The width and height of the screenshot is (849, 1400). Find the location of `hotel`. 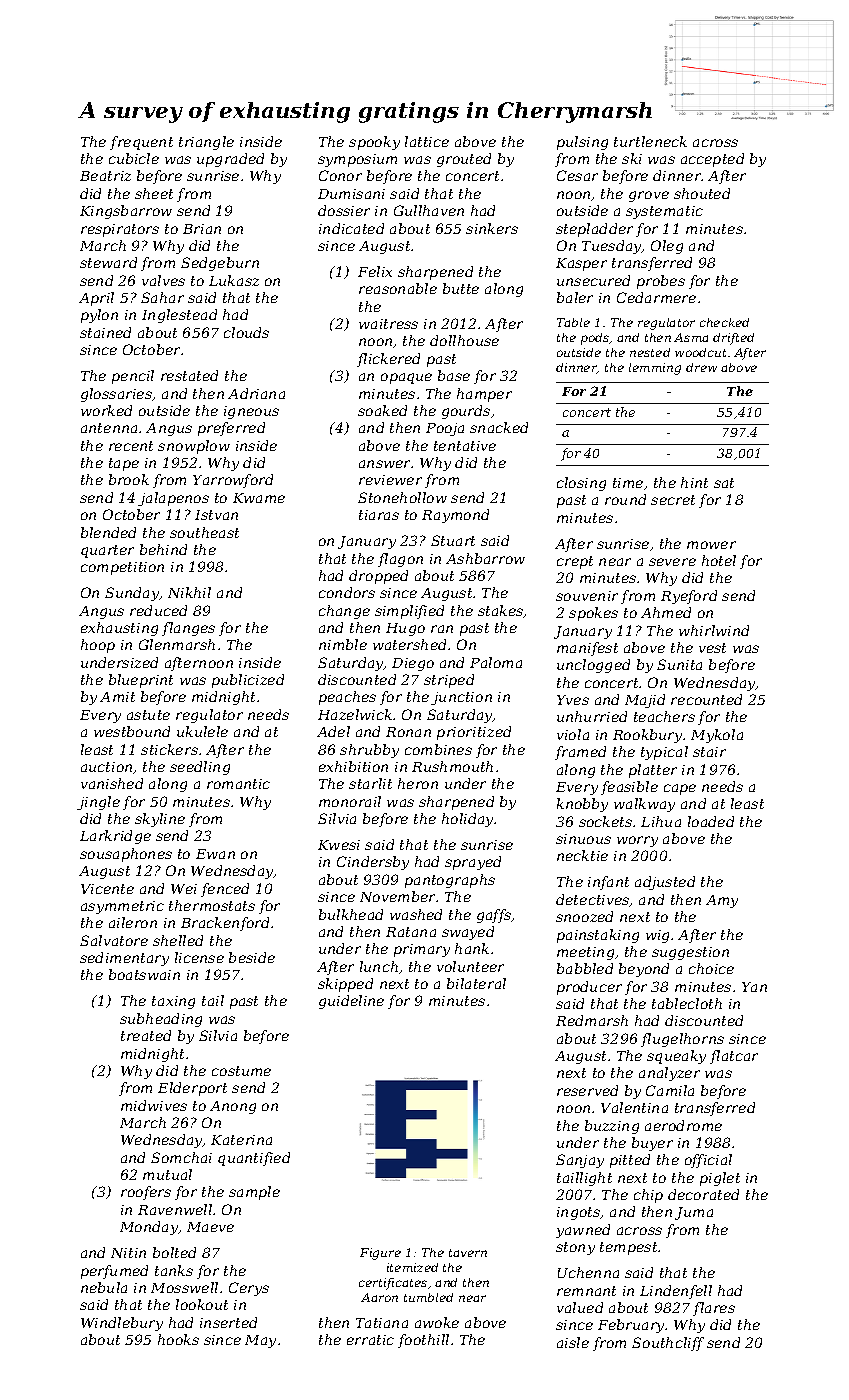

hotel is located at coordinates (719, 560).
